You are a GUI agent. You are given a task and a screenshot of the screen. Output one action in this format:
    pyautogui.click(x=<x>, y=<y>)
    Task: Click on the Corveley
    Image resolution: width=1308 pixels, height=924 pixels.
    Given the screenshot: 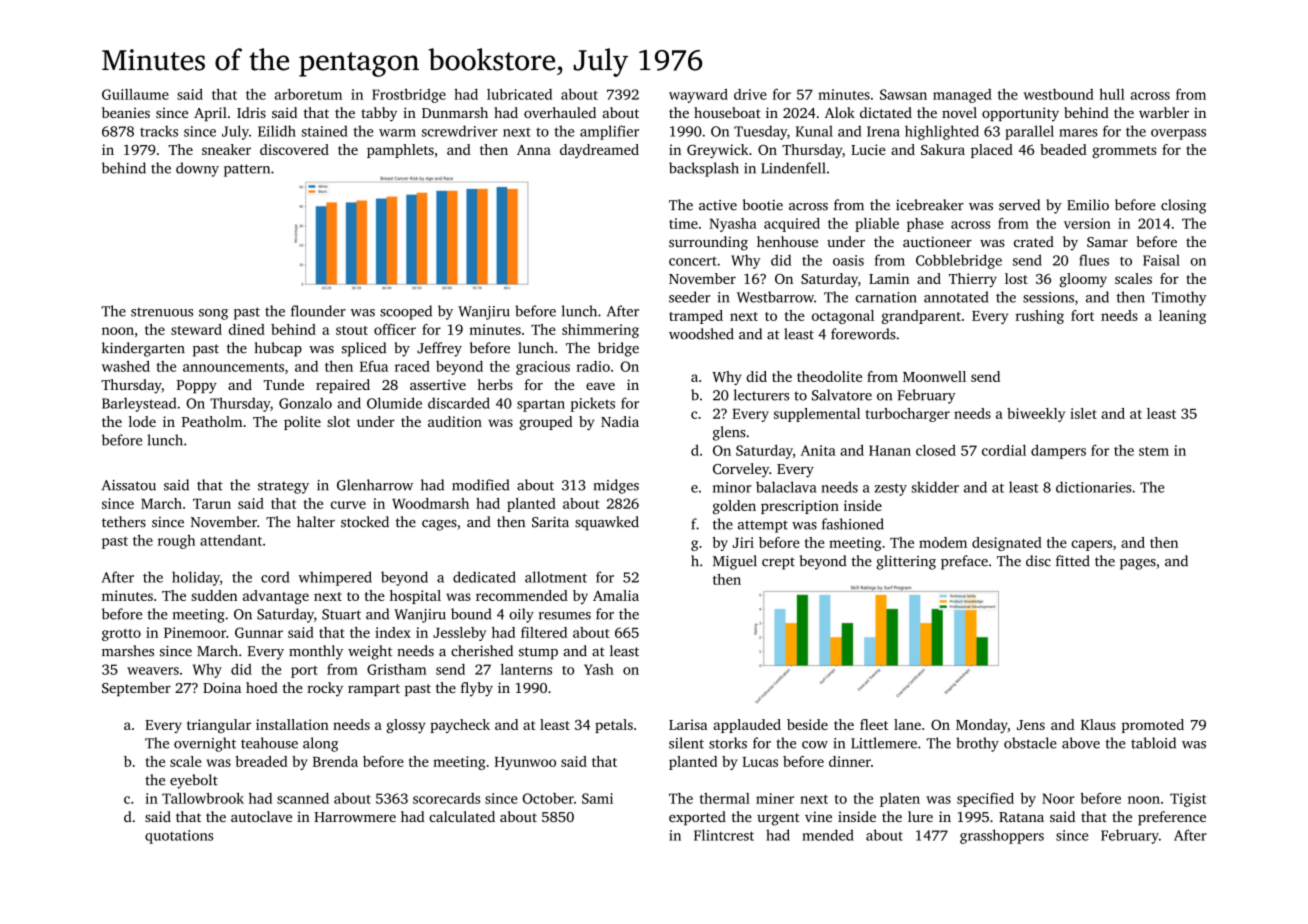 What is the action you would take?
    pyautogui.click(x=741, y=470)
